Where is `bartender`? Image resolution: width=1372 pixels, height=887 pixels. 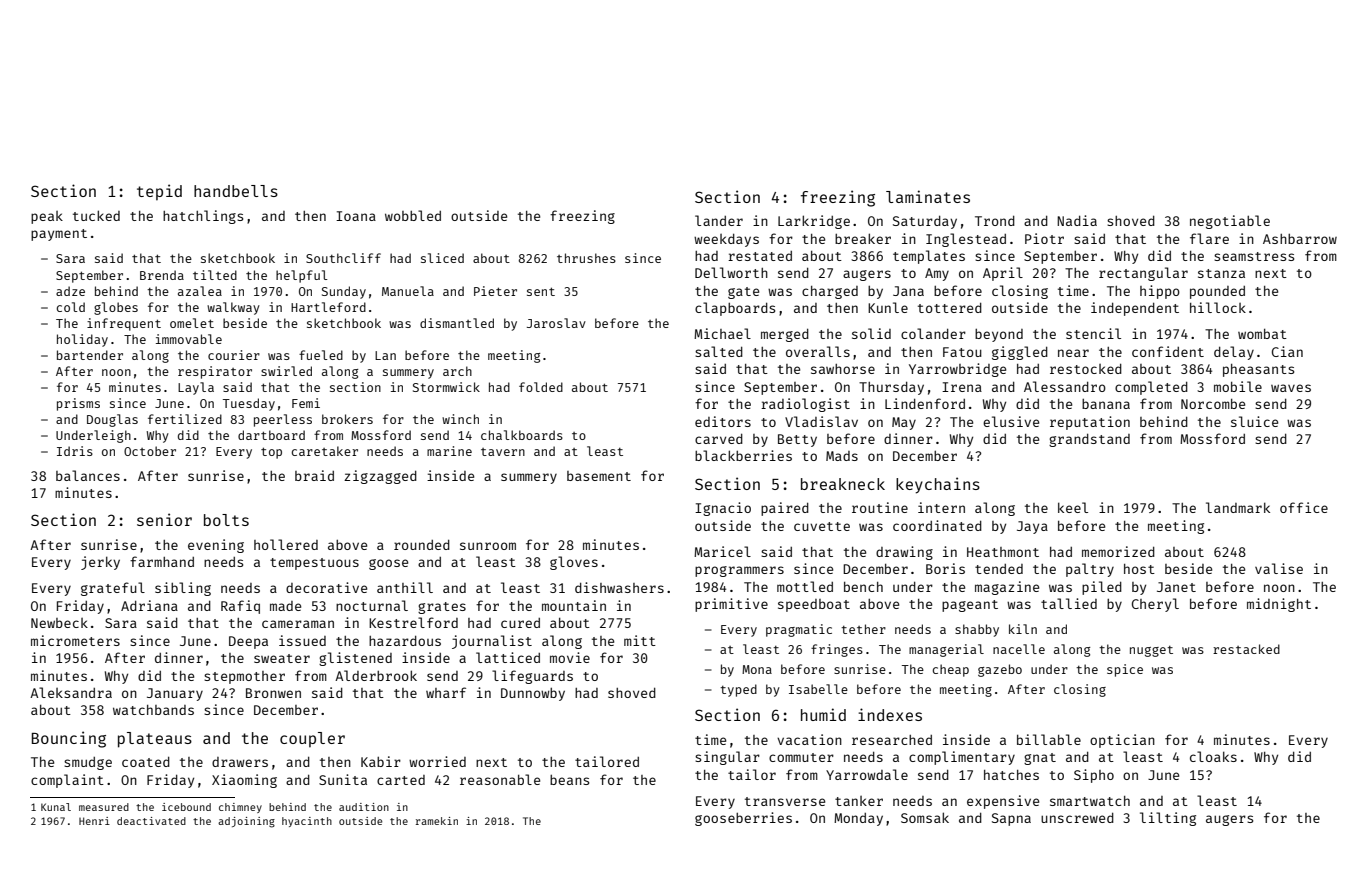
bartender is located at coordinates (90, 355).
